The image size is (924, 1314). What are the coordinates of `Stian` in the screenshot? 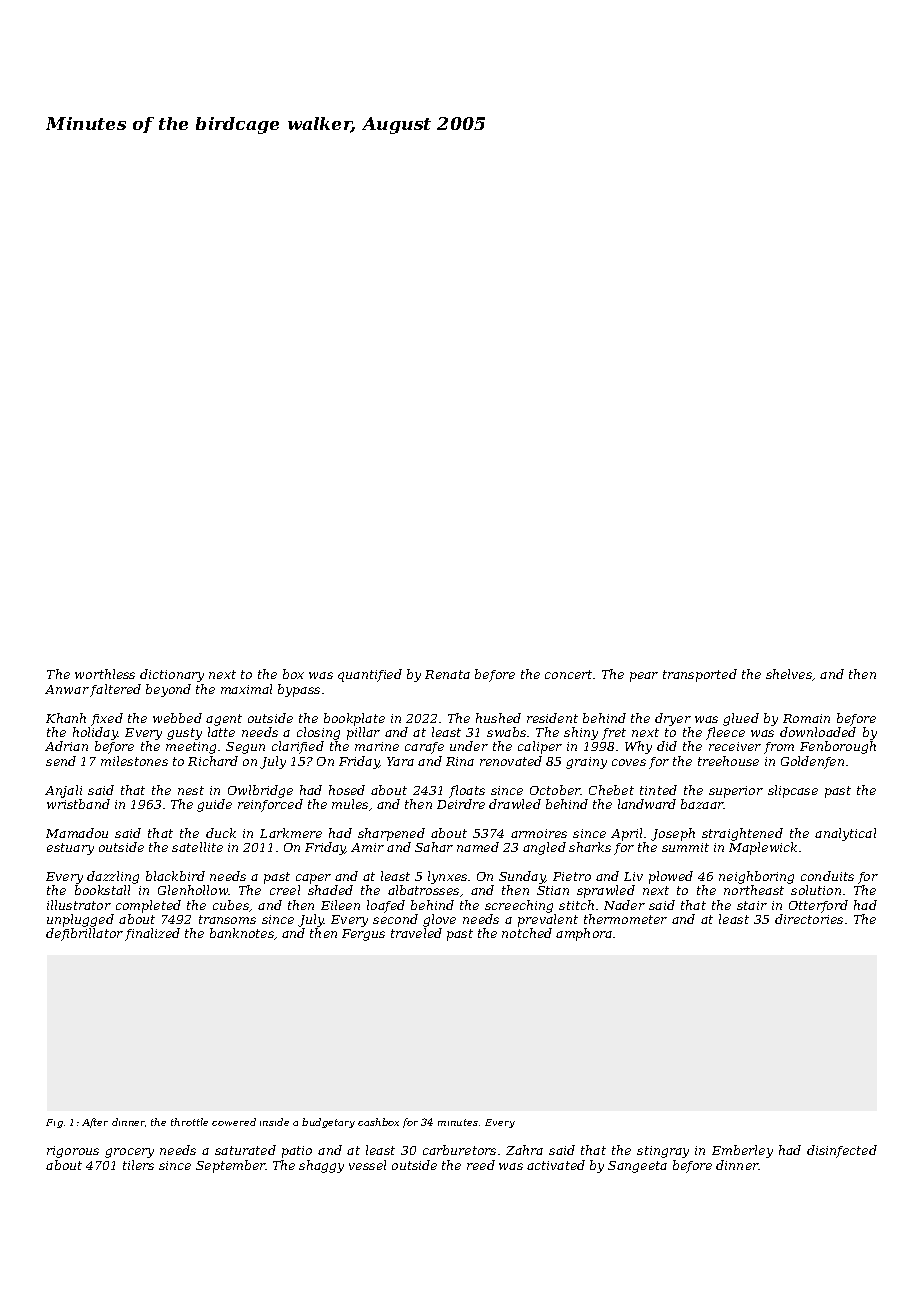 It's located at (553, 890).
